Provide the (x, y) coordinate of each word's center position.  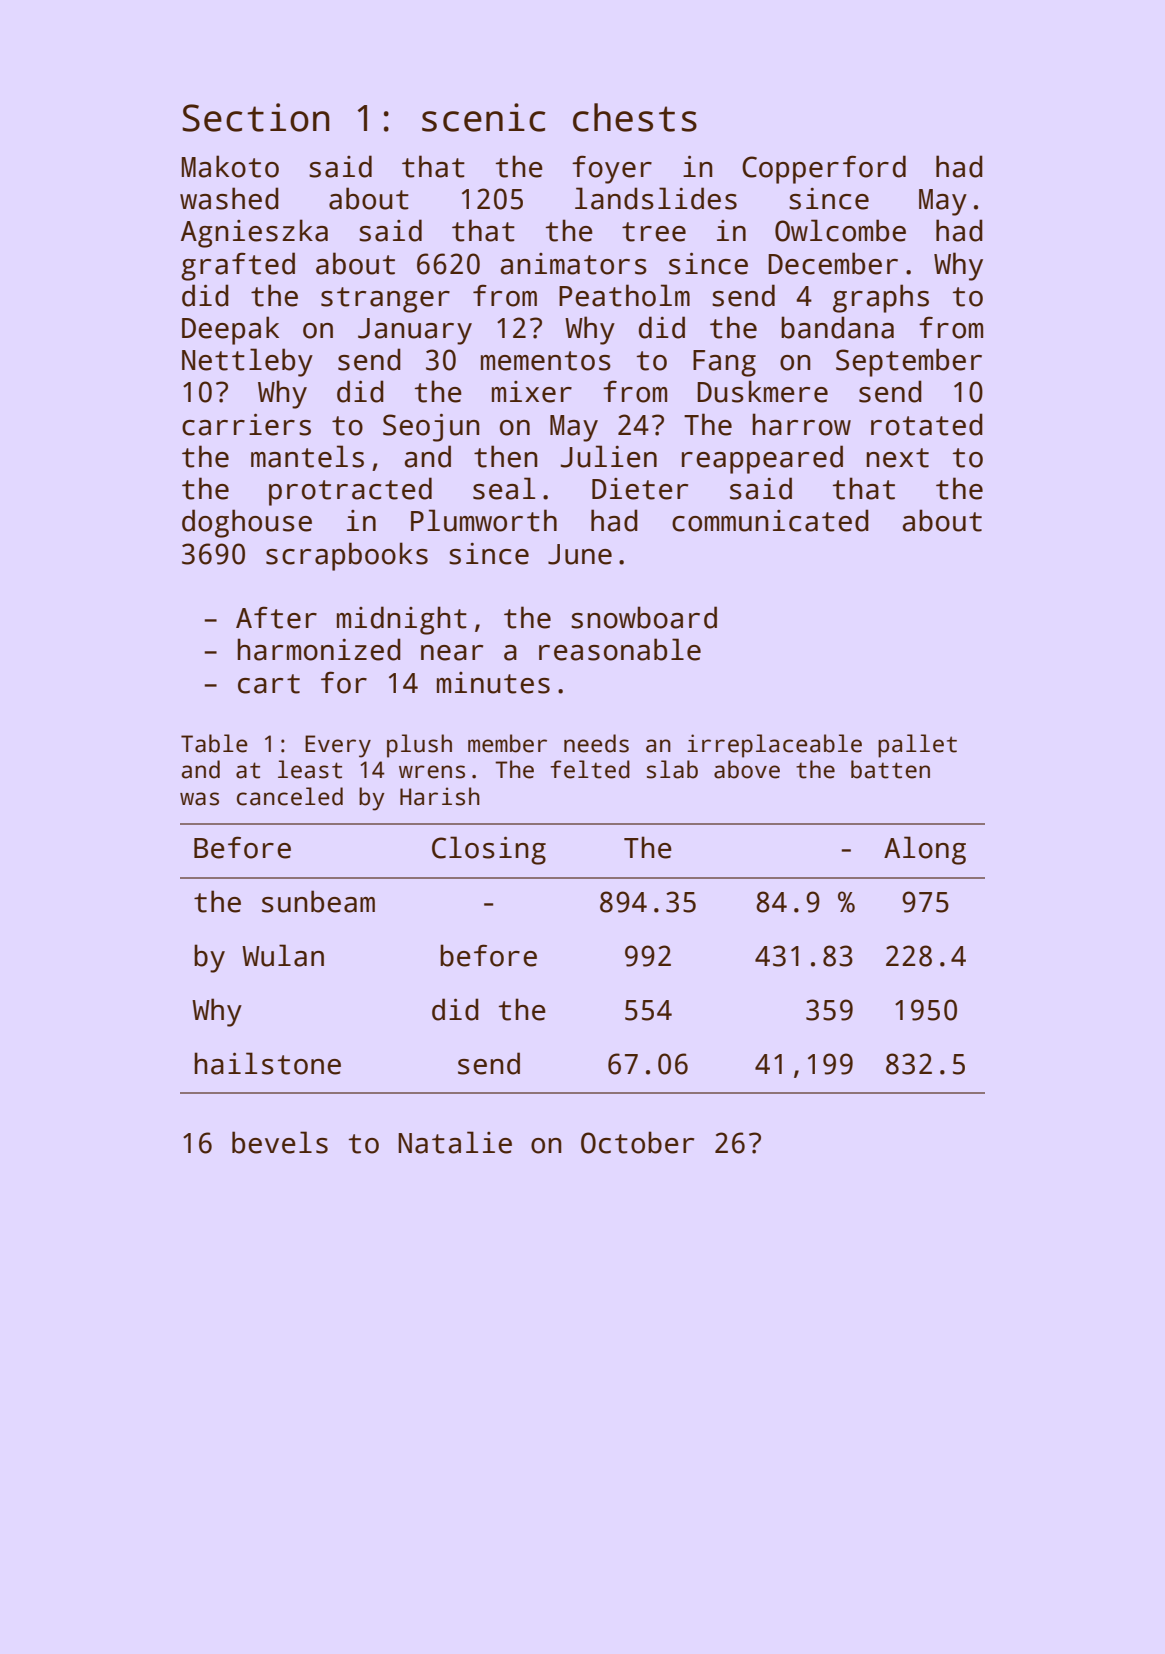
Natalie (455, 1142)
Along (925, 850)
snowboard (644, 617)
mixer (532, 392)
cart (269, 684)
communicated (770, 520)
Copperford (824, 169)
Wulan (283, 955)
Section (256, 117)
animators (574, 264)
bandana (837, 327)
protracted (350, 491)
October (637, 1142)
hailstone (267, 1063)
